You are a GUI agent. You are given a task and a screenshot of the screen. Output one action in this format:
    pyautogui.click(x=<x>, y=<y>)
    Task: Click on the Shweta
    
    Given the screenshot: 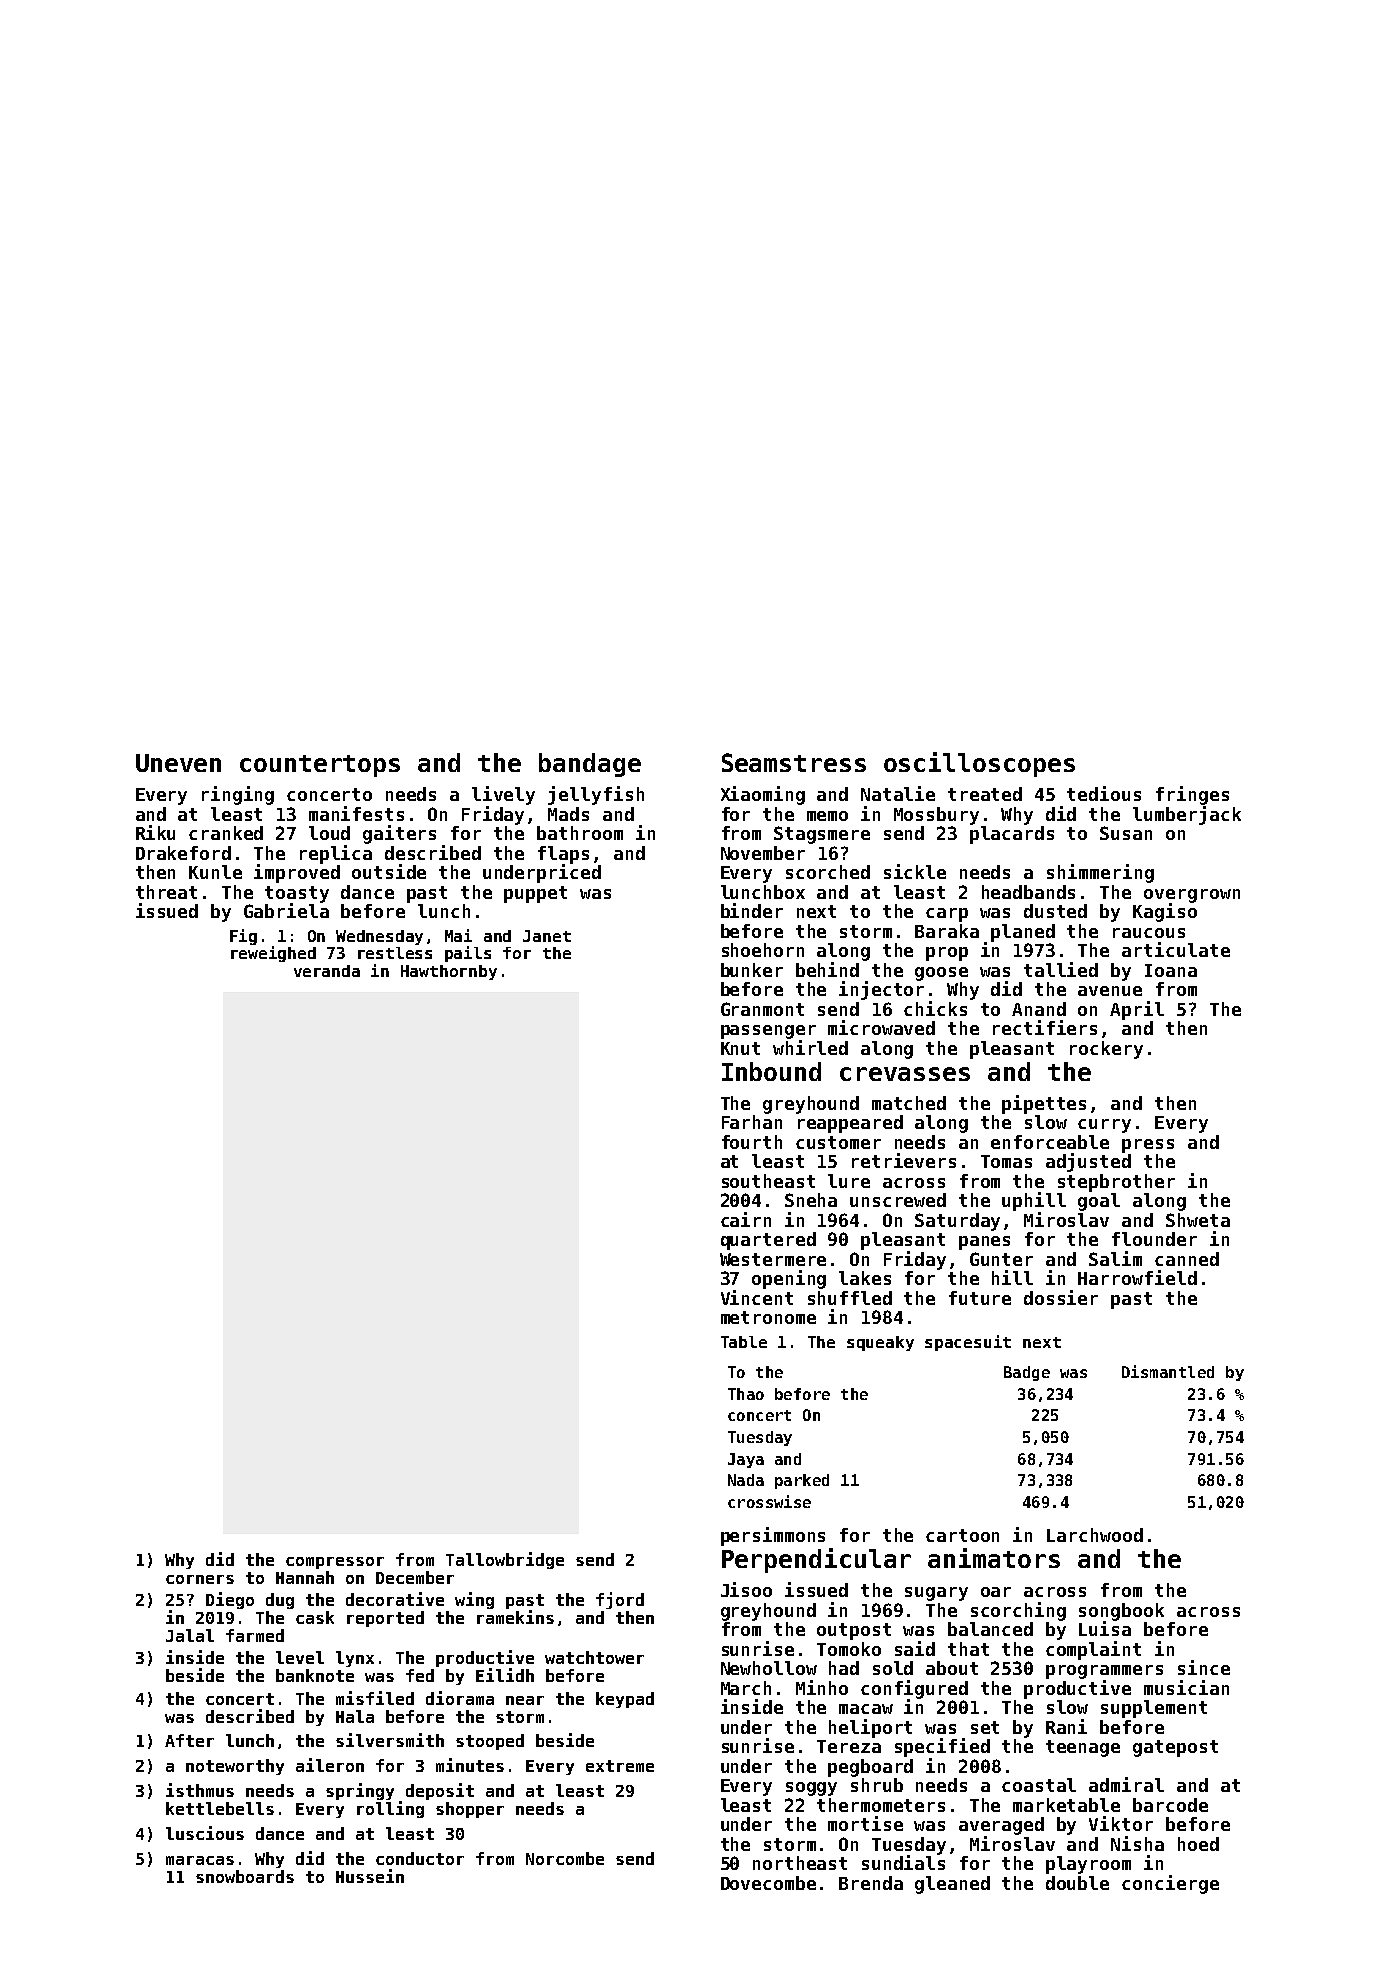 What is the action you would take?
    pyautogui.click(x=1198, y=1220)
